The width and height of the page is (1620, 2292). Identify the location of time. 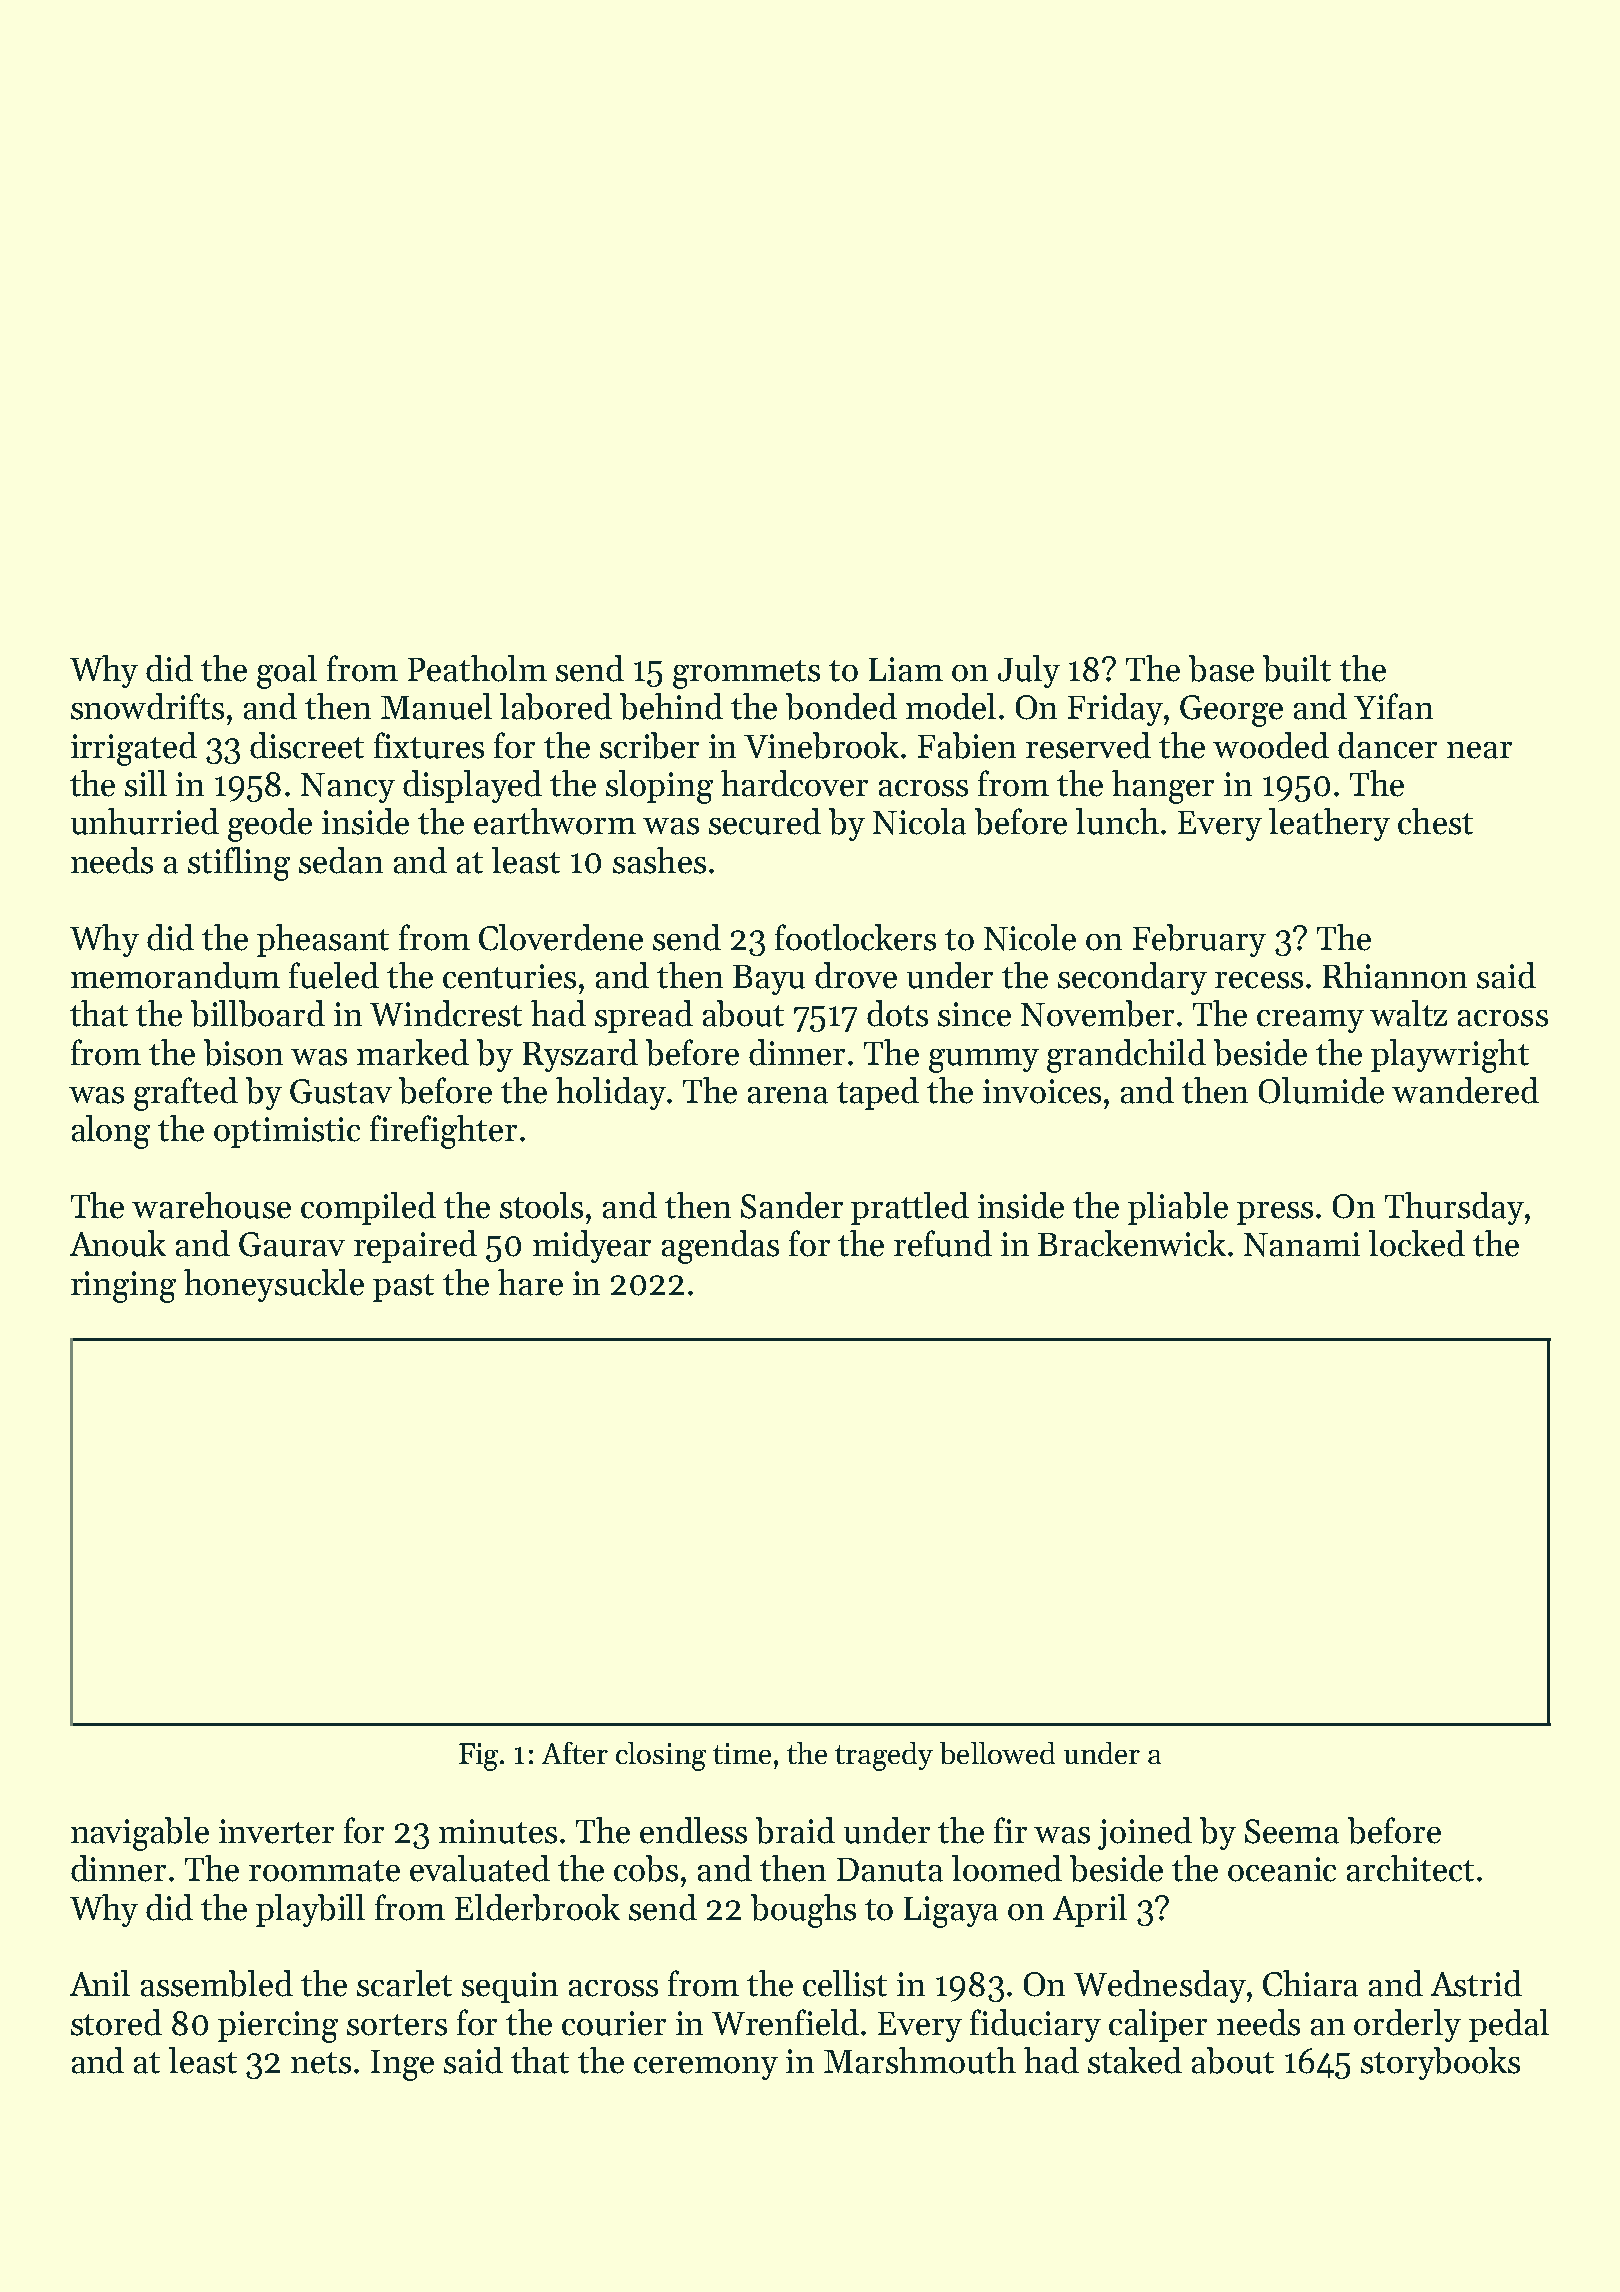
(742, 1753).
